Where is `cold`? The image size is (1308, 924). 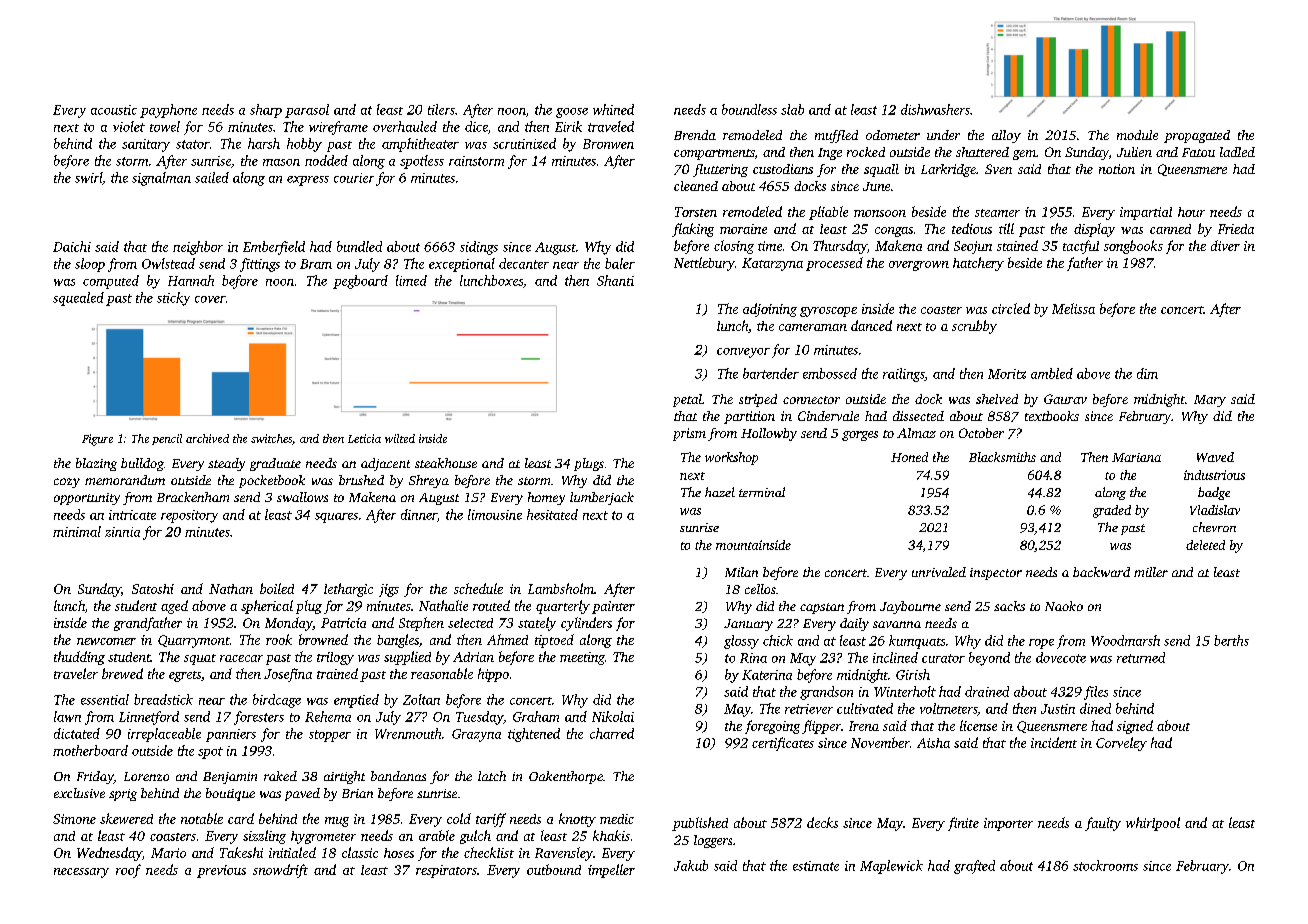
cold is located at coordinates (459, 818).
